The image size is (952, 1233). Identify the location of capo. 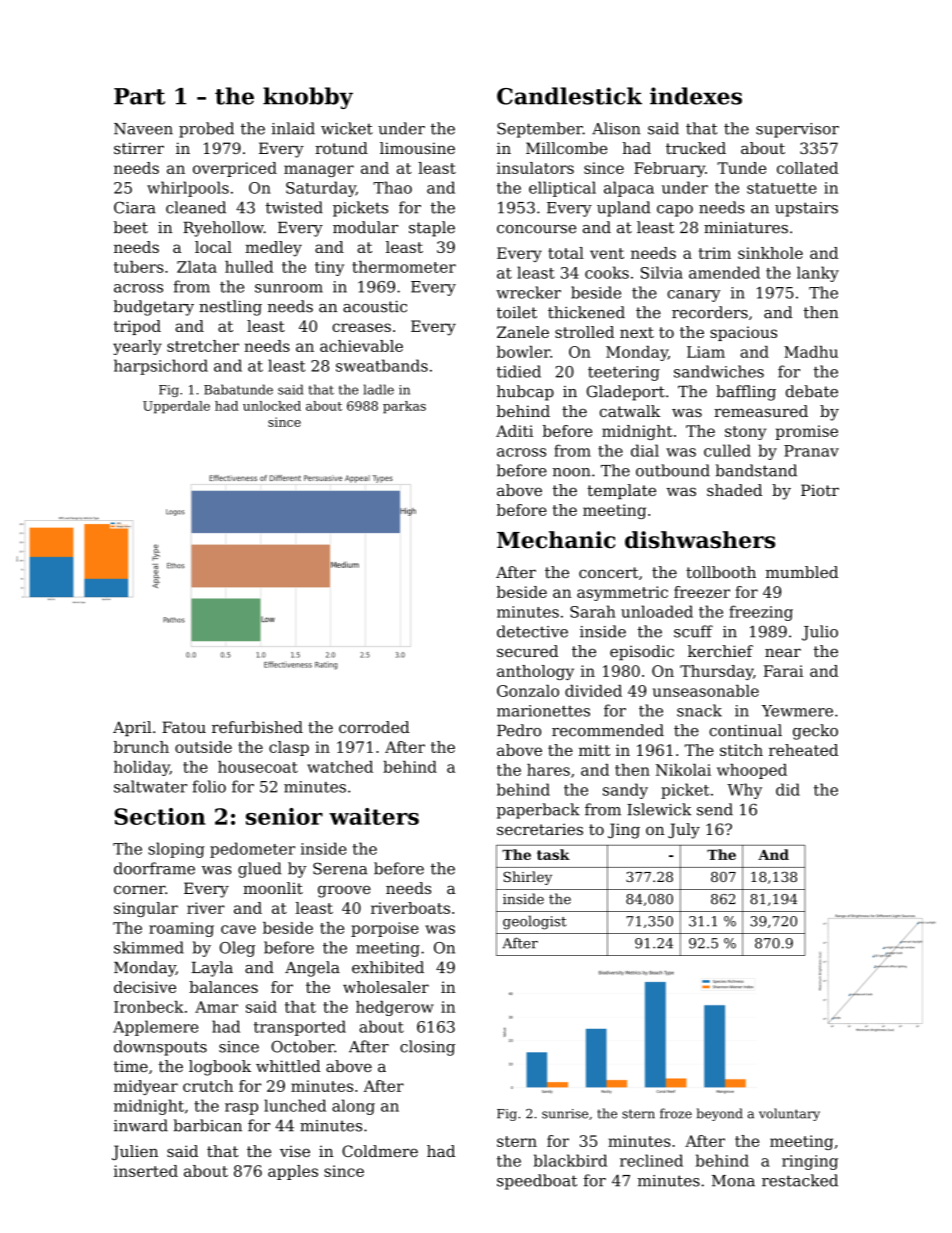
(675, 211).
